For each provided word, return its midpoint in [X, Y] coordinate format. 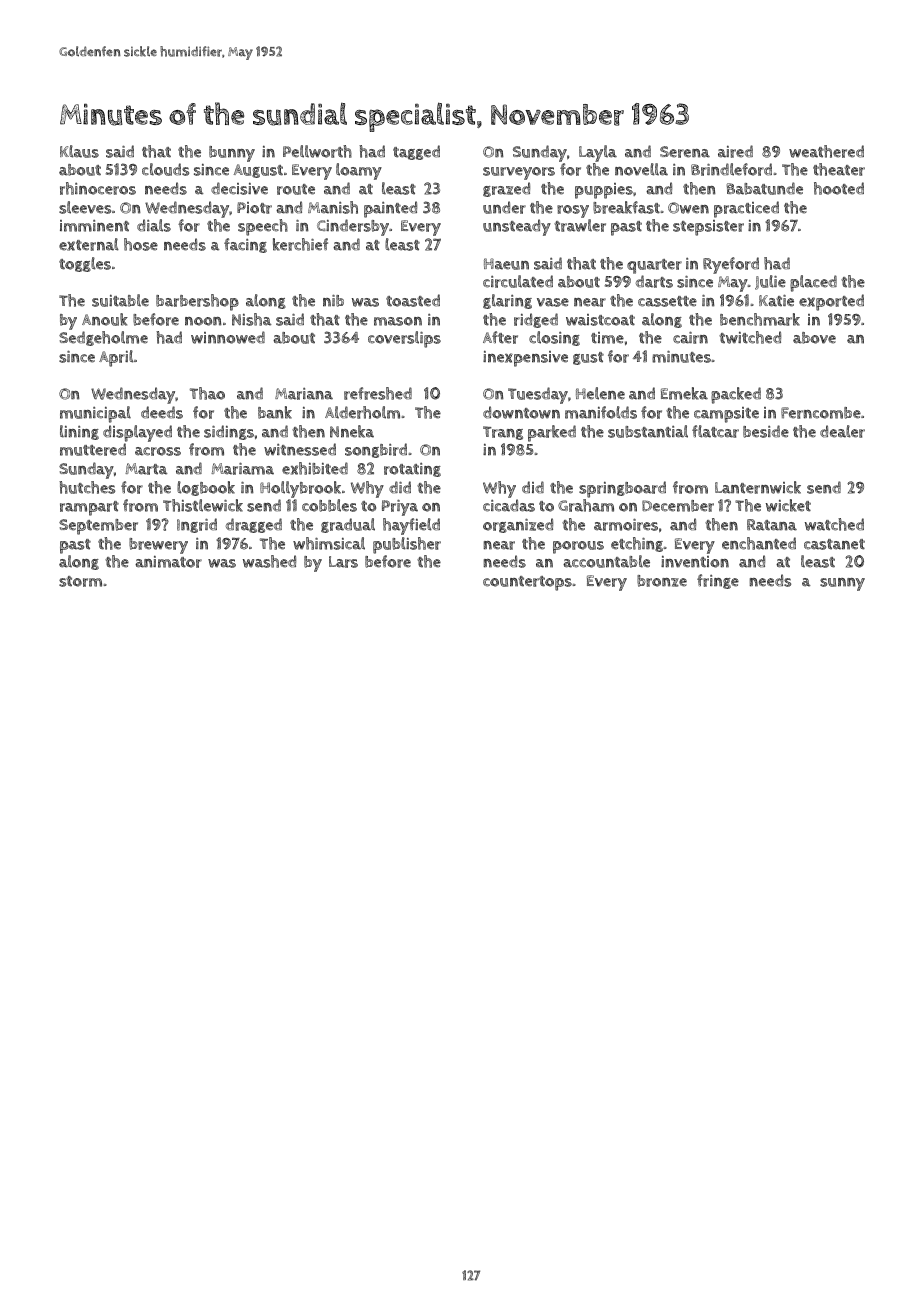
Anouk [105, 319]
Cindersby [353, 227]
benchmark [760, 319]
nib [333, 301]
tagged [416, 152]
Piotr [254, 208]
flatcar [715, 431]
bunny [232, 154]
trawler [580, 225]
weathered [826, 151]
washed [269, 561]
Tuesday [538, 395]
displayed [137, 433]
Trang [503, 433]
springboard [622, 489]
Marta [146, 469]
